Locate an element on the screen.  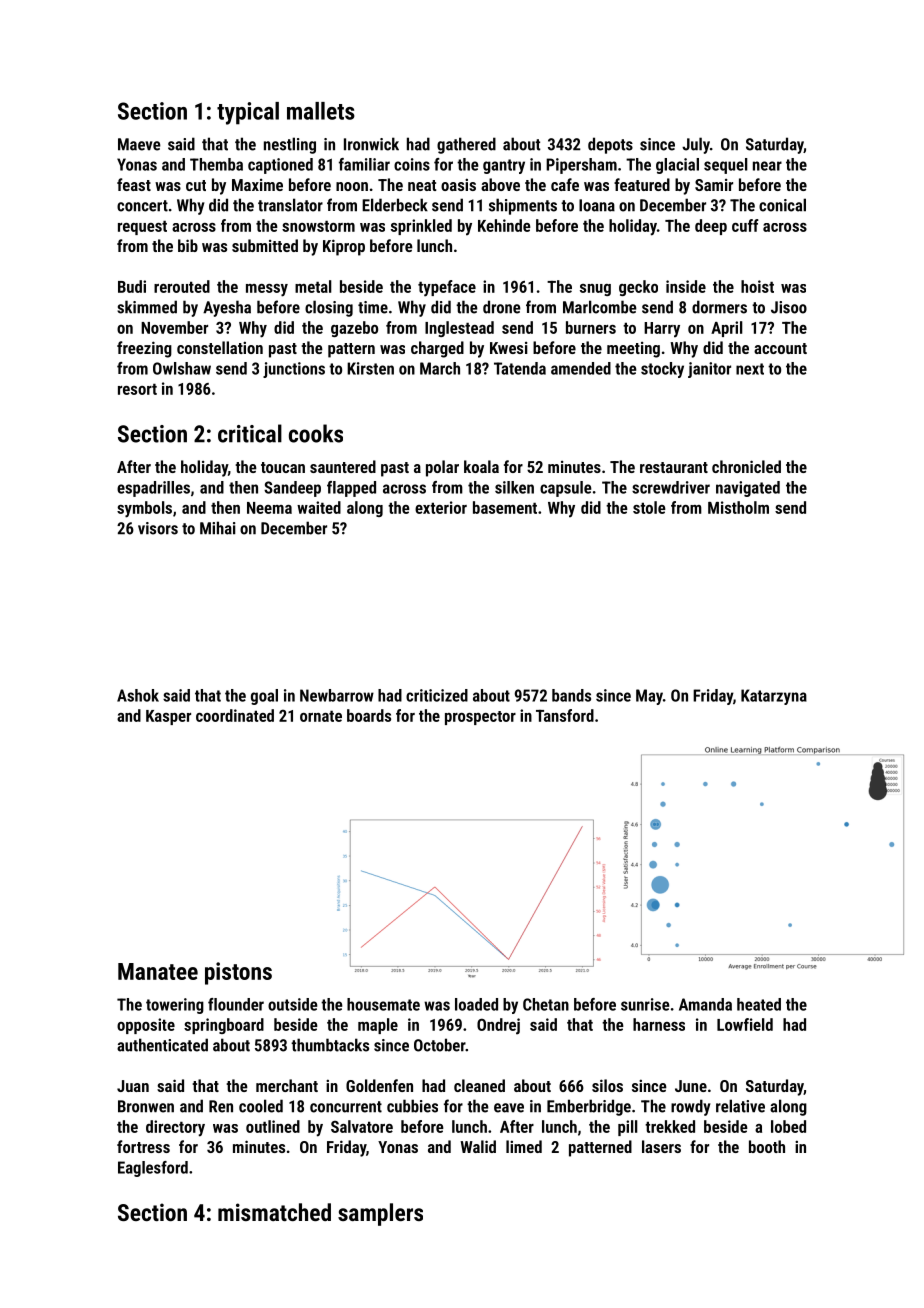
glacial is located at coordinates (677, 166).
